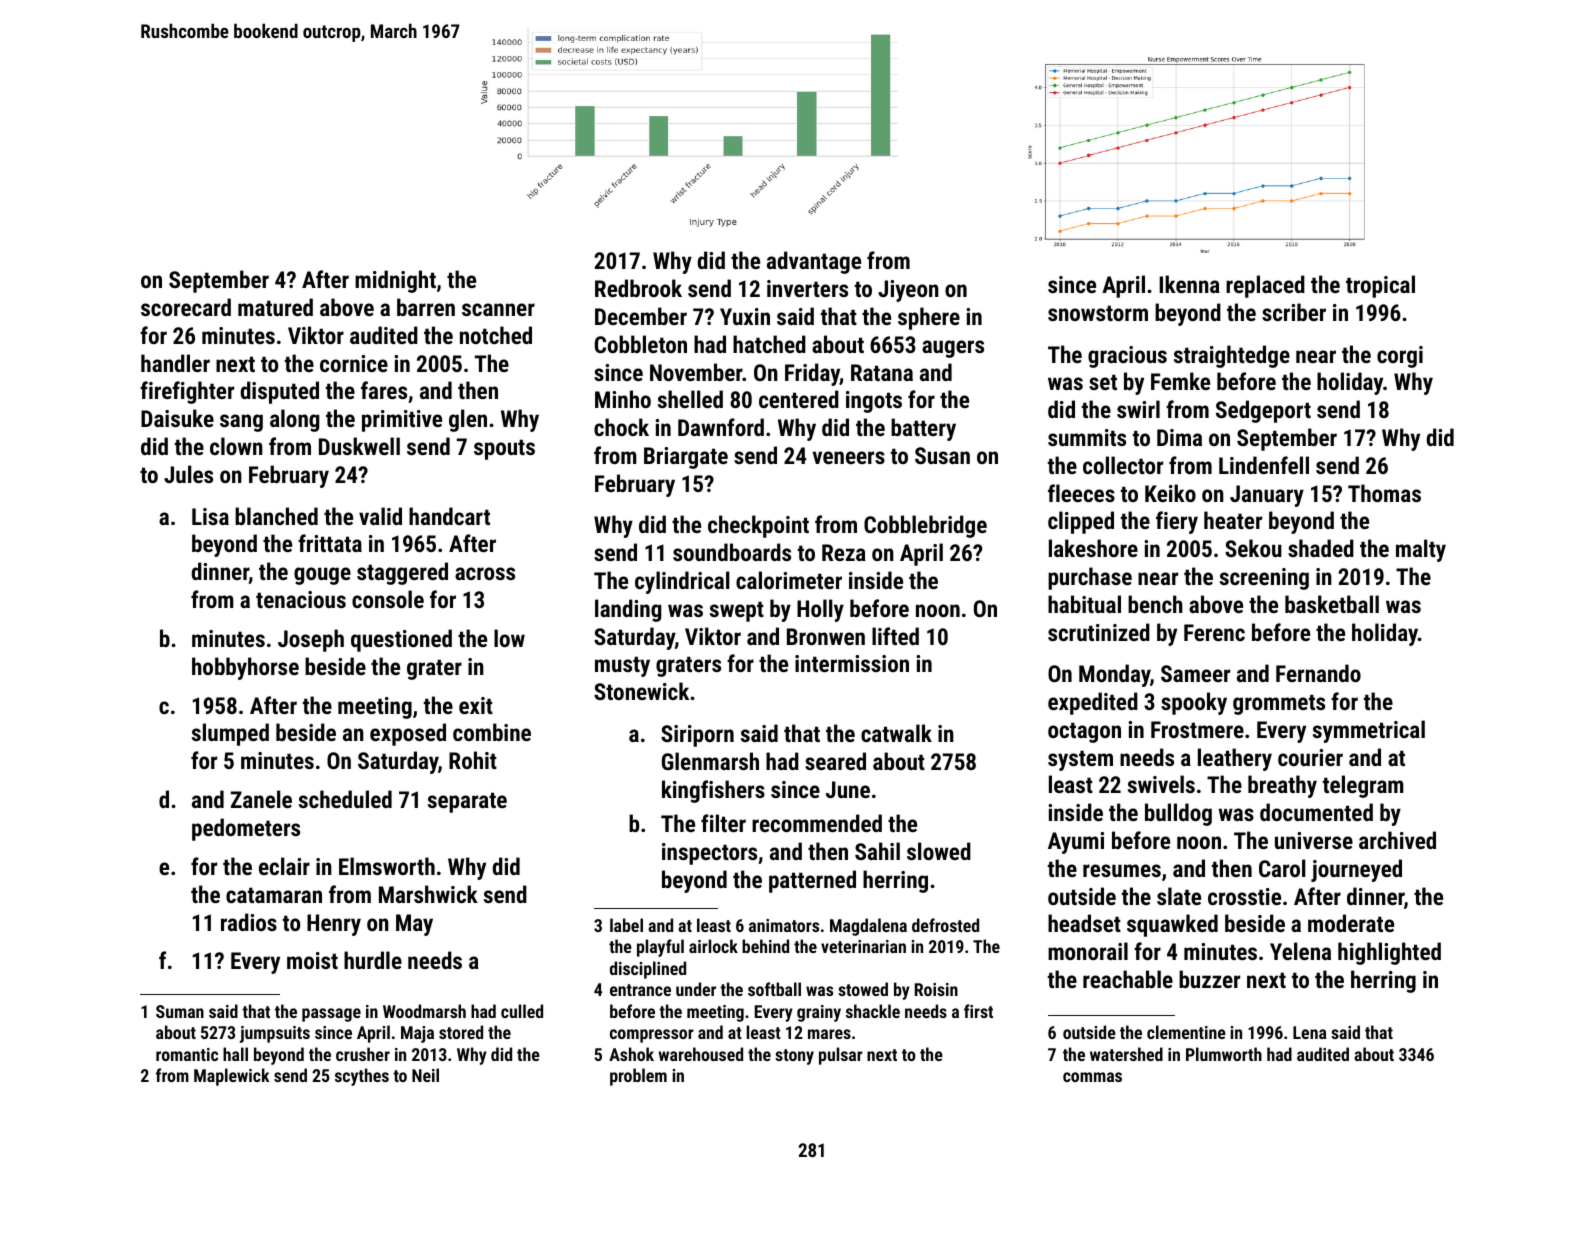 The height and width of the document is (1233, 1596). What do you see at coordinates (301, 599) in the document?
I see `tenacious` at bounding box center [301, 599].
